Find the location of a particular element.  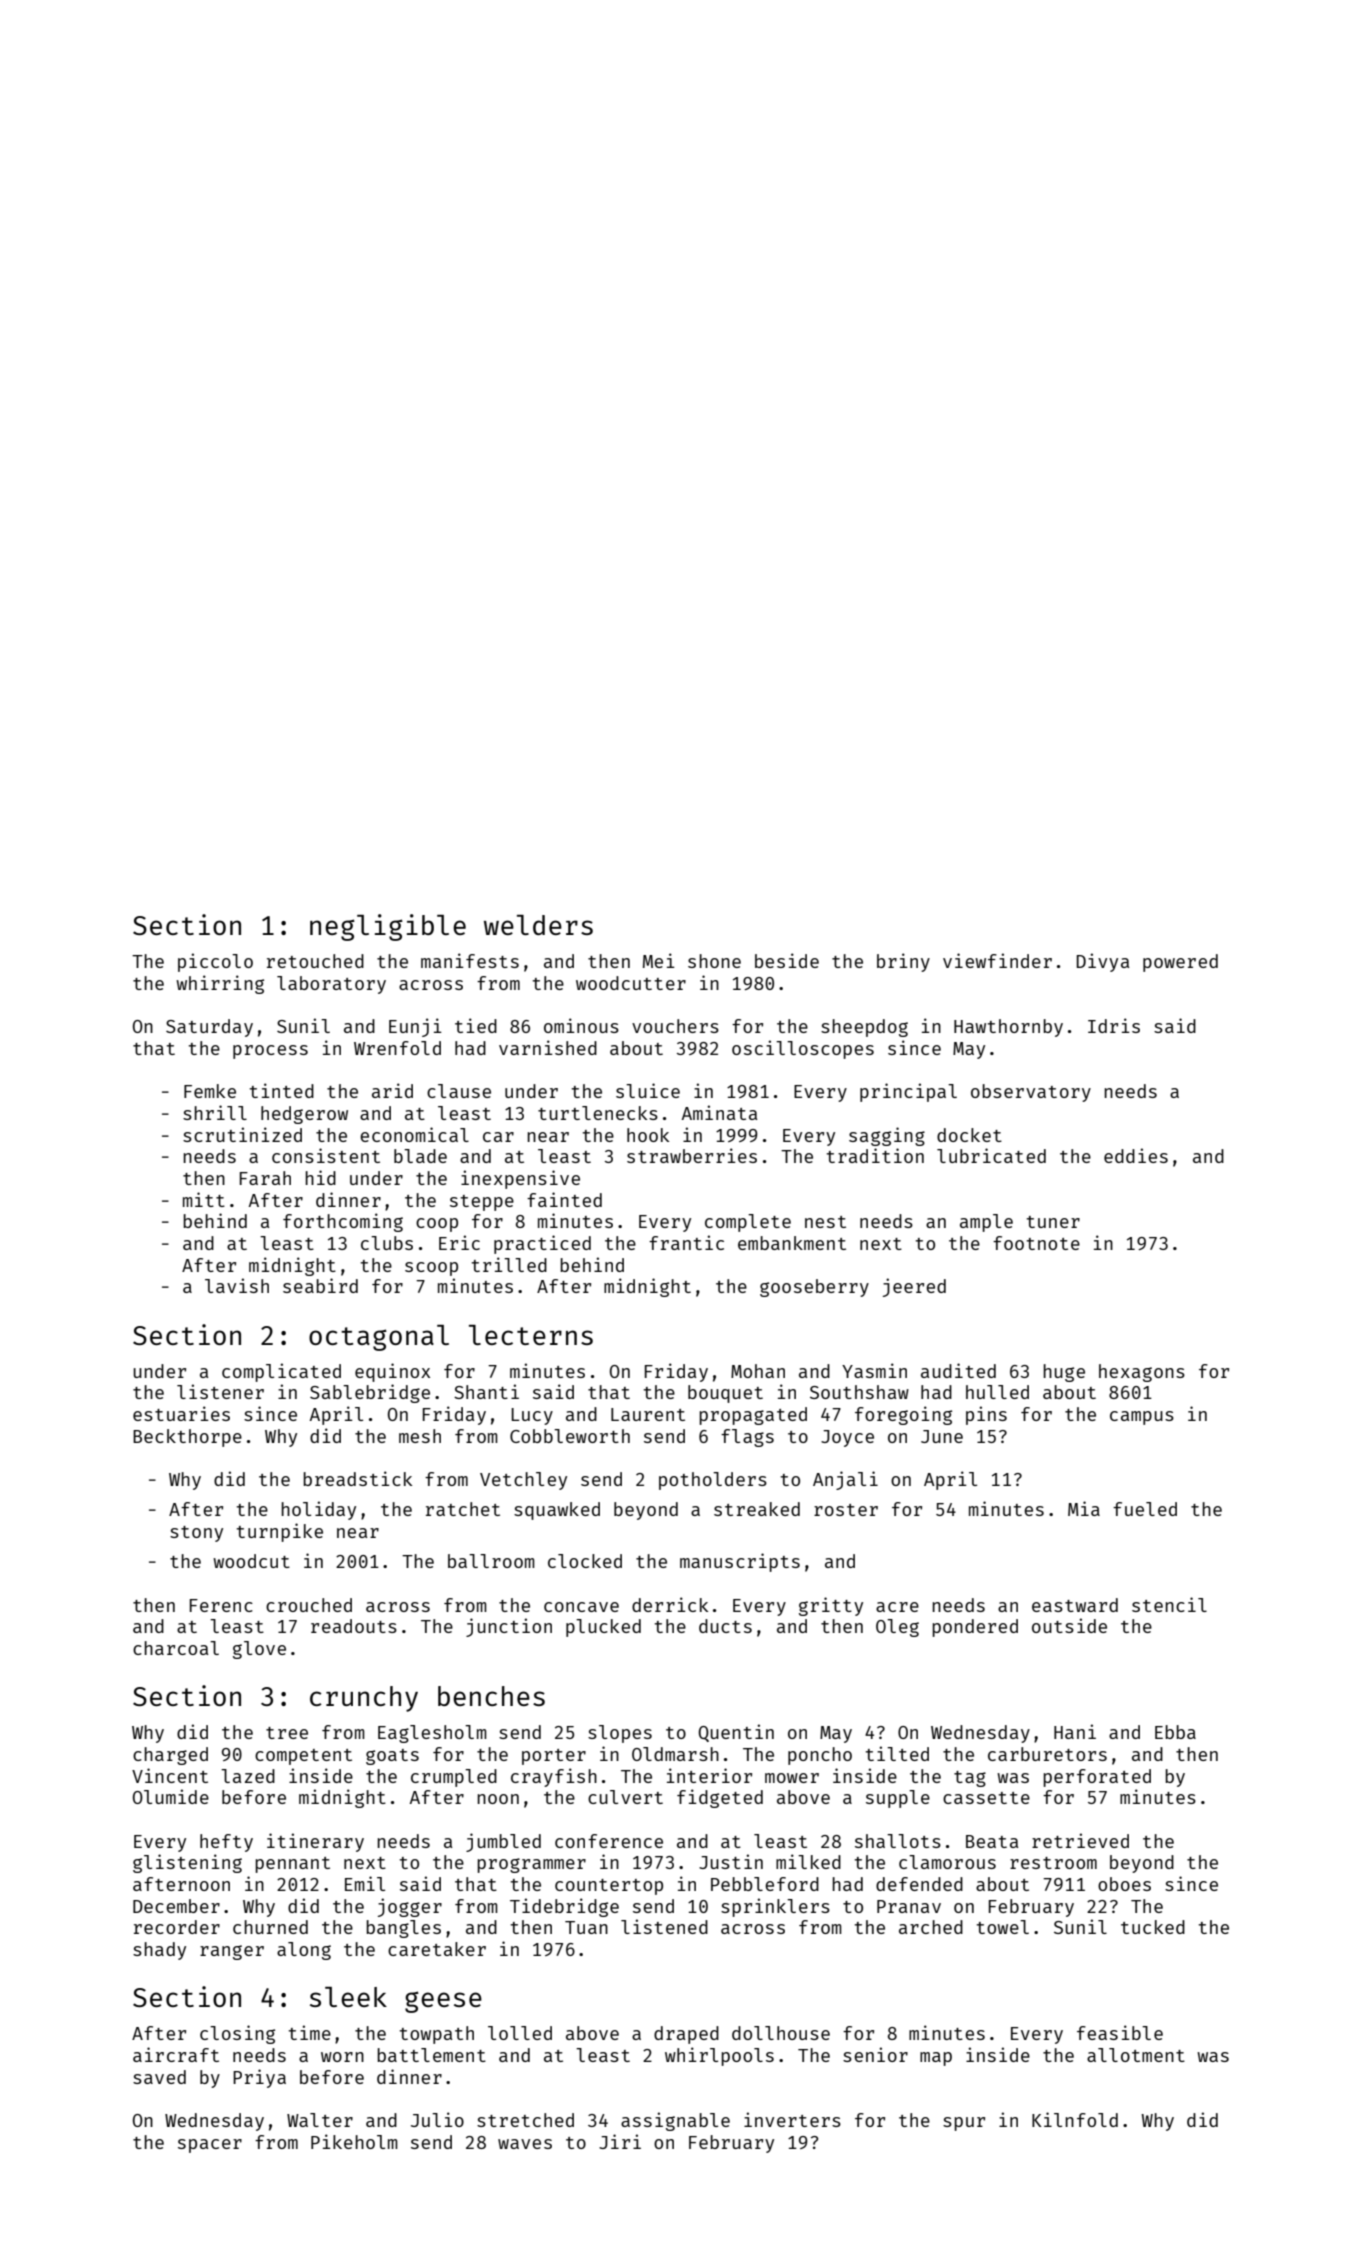

Pikeholm is located at coordinates (354, 2141).
